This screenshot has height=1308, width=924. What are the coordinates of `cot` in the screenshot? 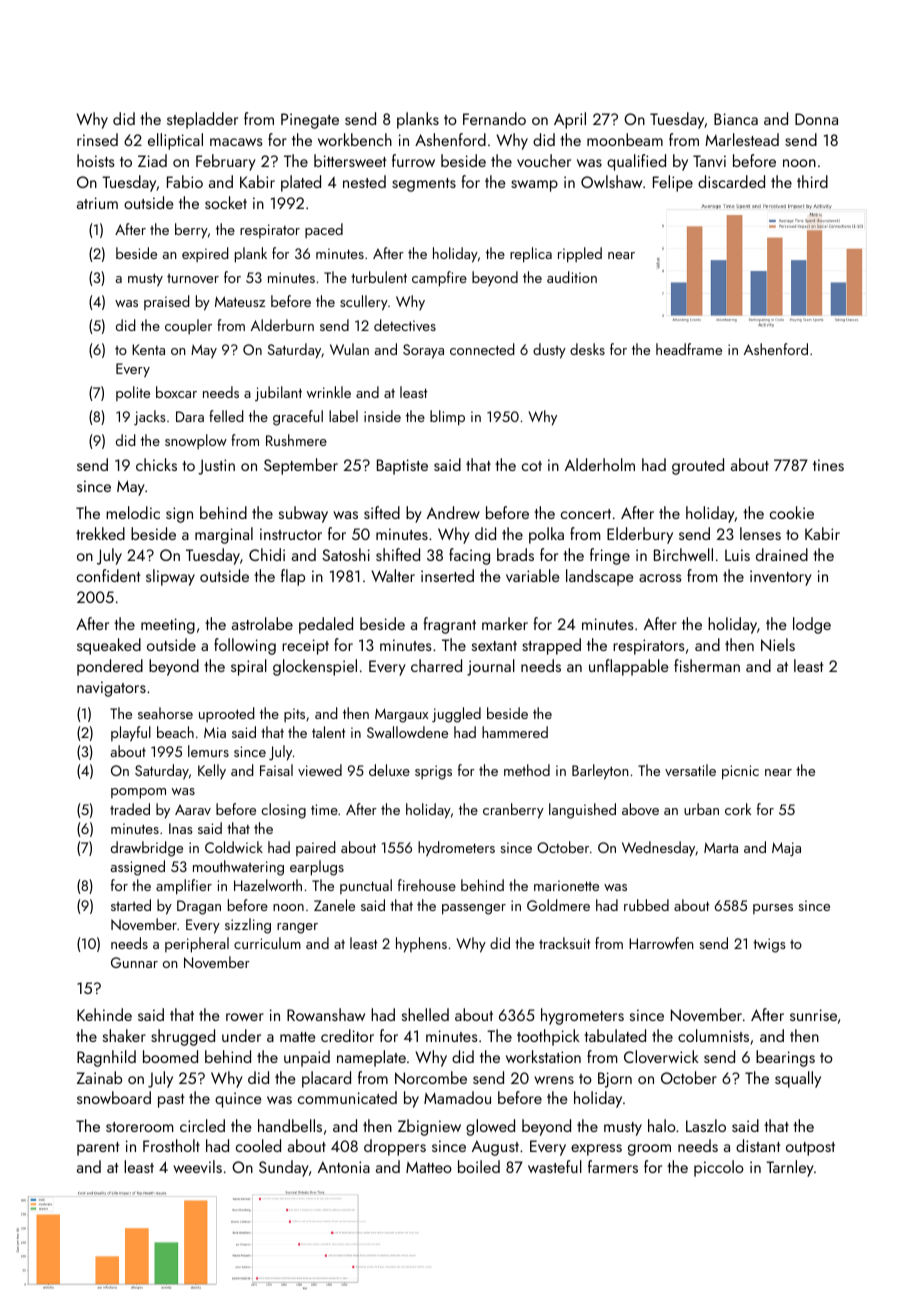 It's located at (532, 466).
